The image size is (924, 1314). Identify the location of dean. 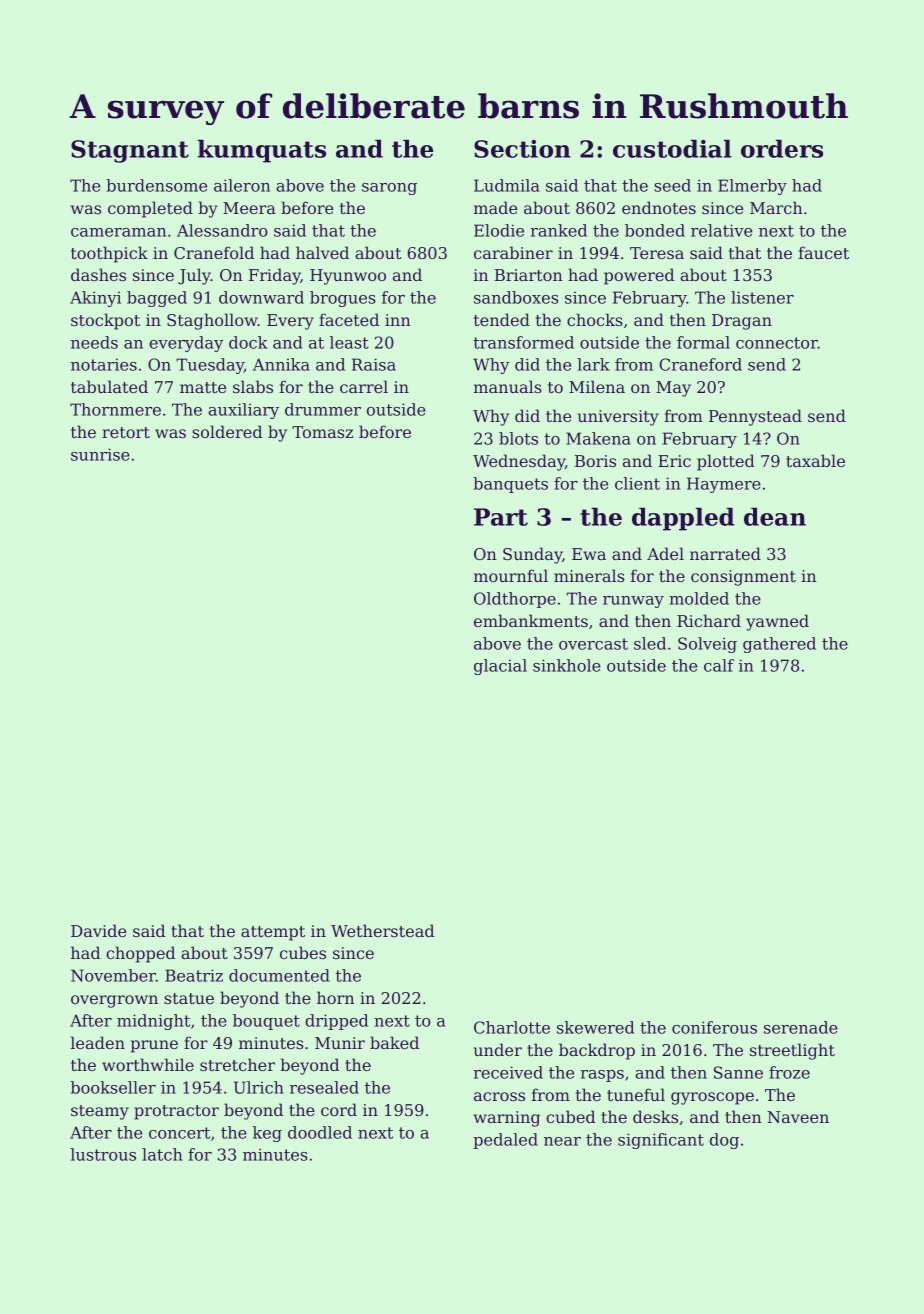
(775, 516).
